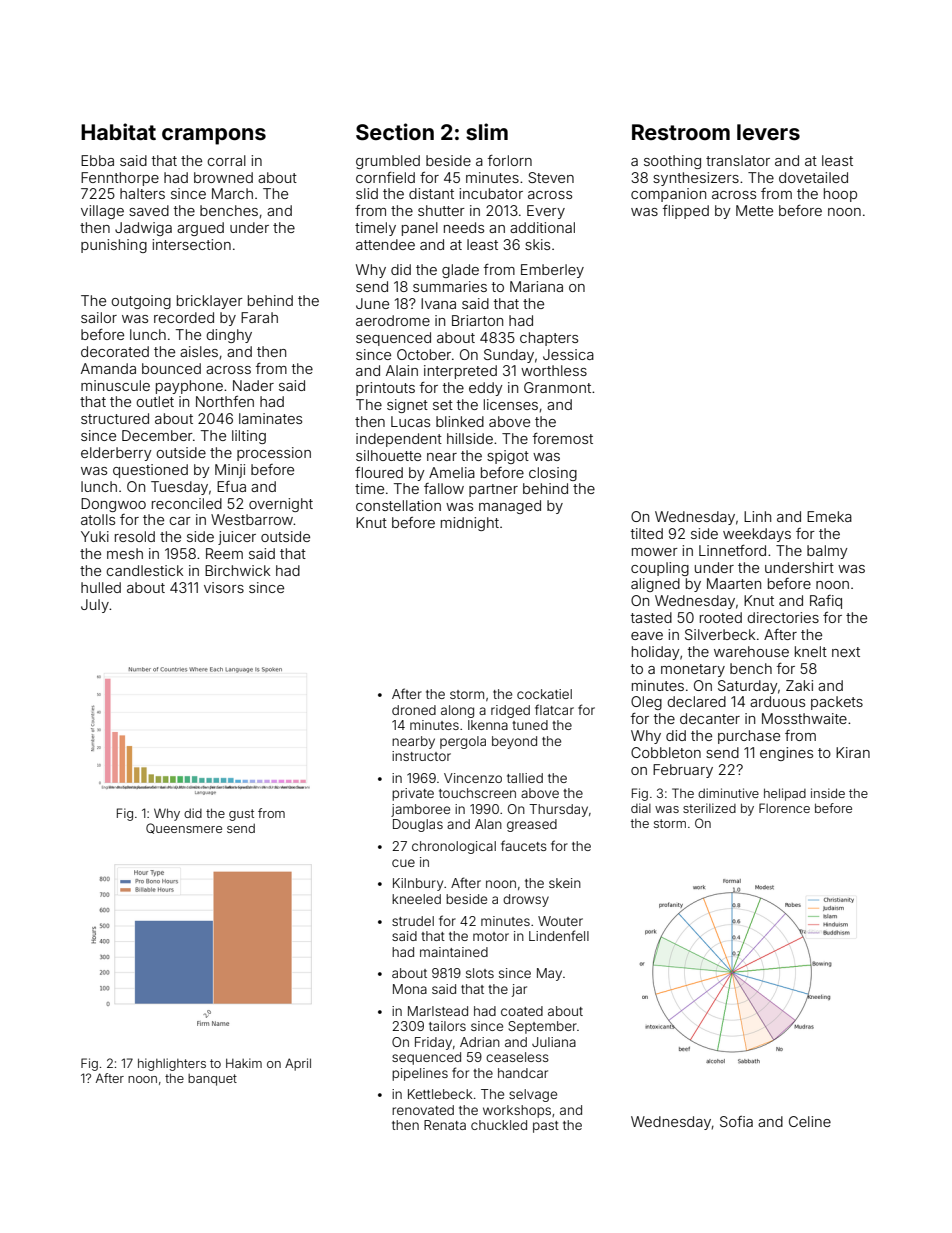 The height and width of the screenshot is (1233, 952). What do you see at coordinates (200, 229) in the screenshot?
I see `argued` at bounding box center [200, 229].
